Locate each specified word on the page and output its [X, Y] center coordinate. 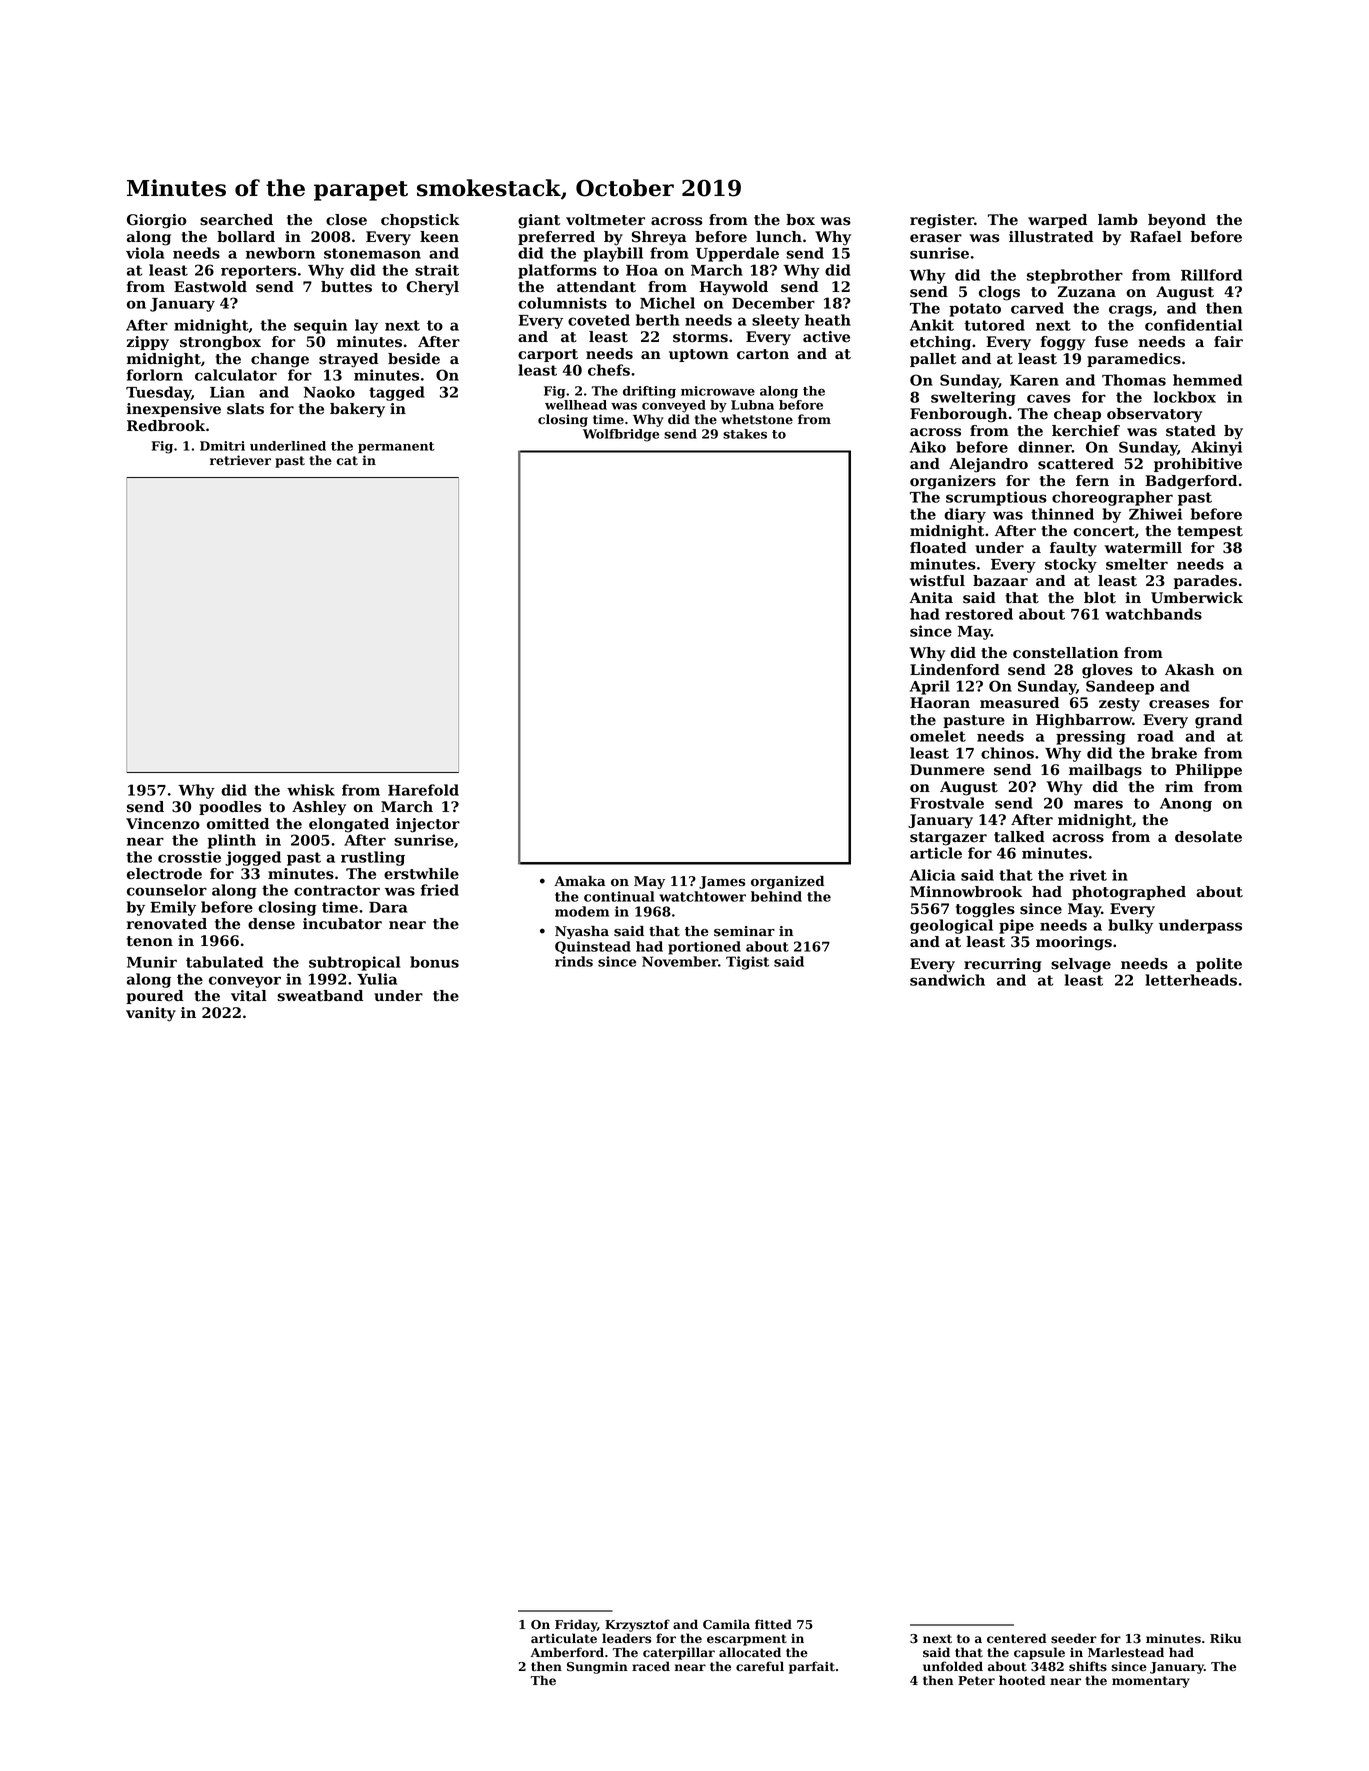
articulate [564, 1638]
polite [1219, 965]
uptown [699, 355]
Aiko [928, 447]
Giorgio [157, 221]
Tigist [747, 963]
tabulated [224, 962]
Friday [576, 1625]
